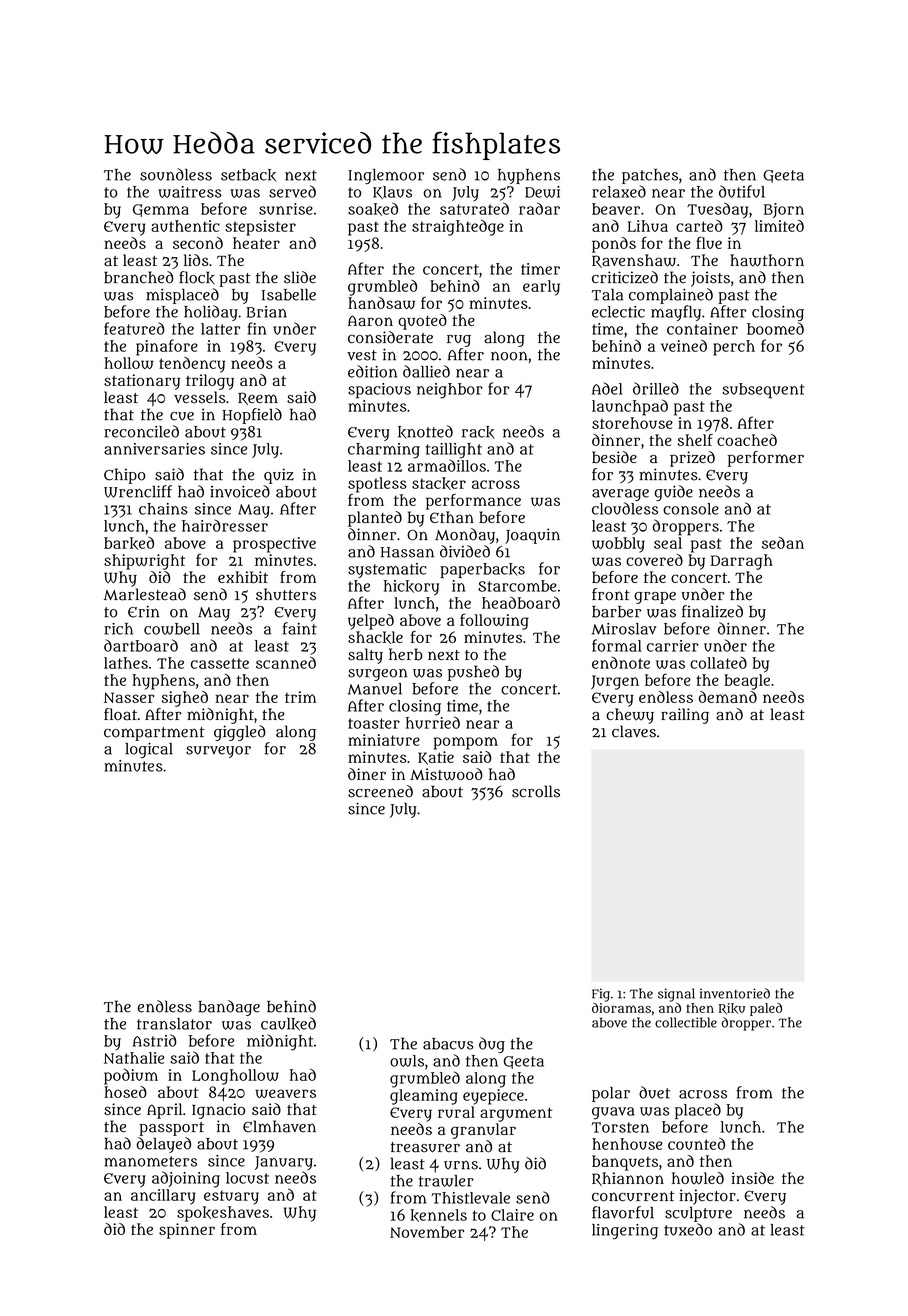  I want to click on cue, so click(182, 416).
